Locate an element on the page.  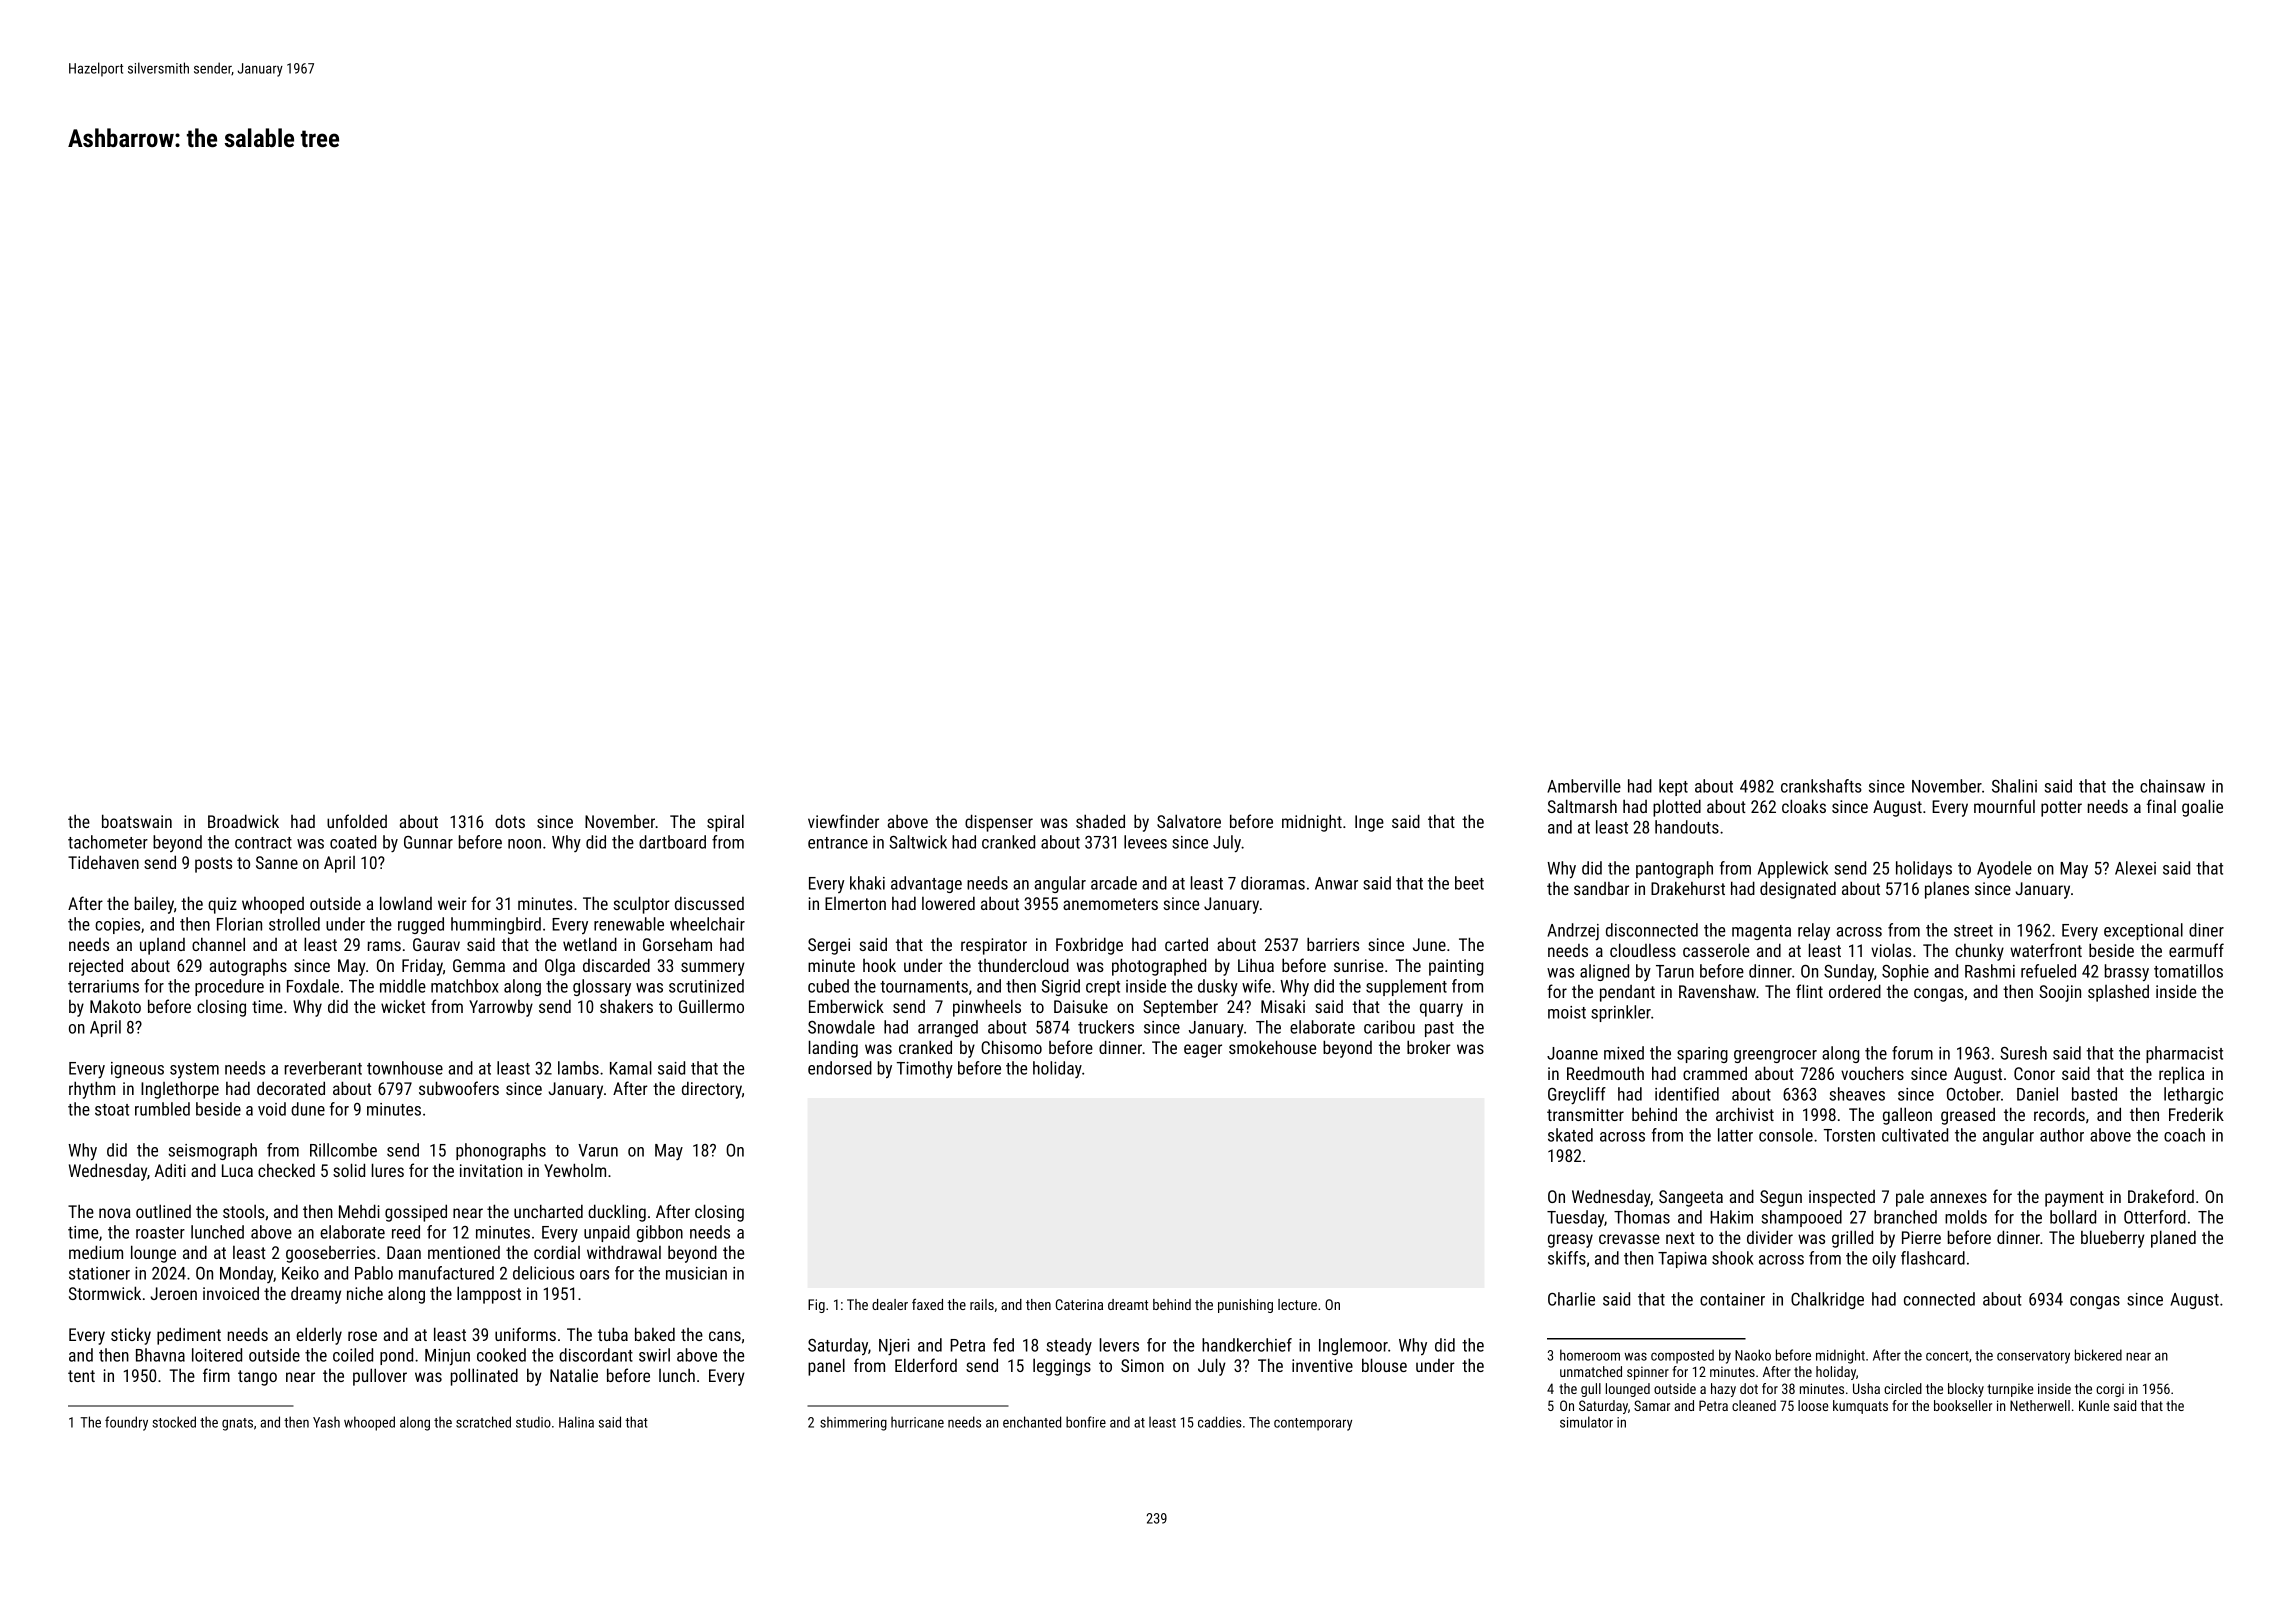
Soojin is located at coordinates (2060, 993).
